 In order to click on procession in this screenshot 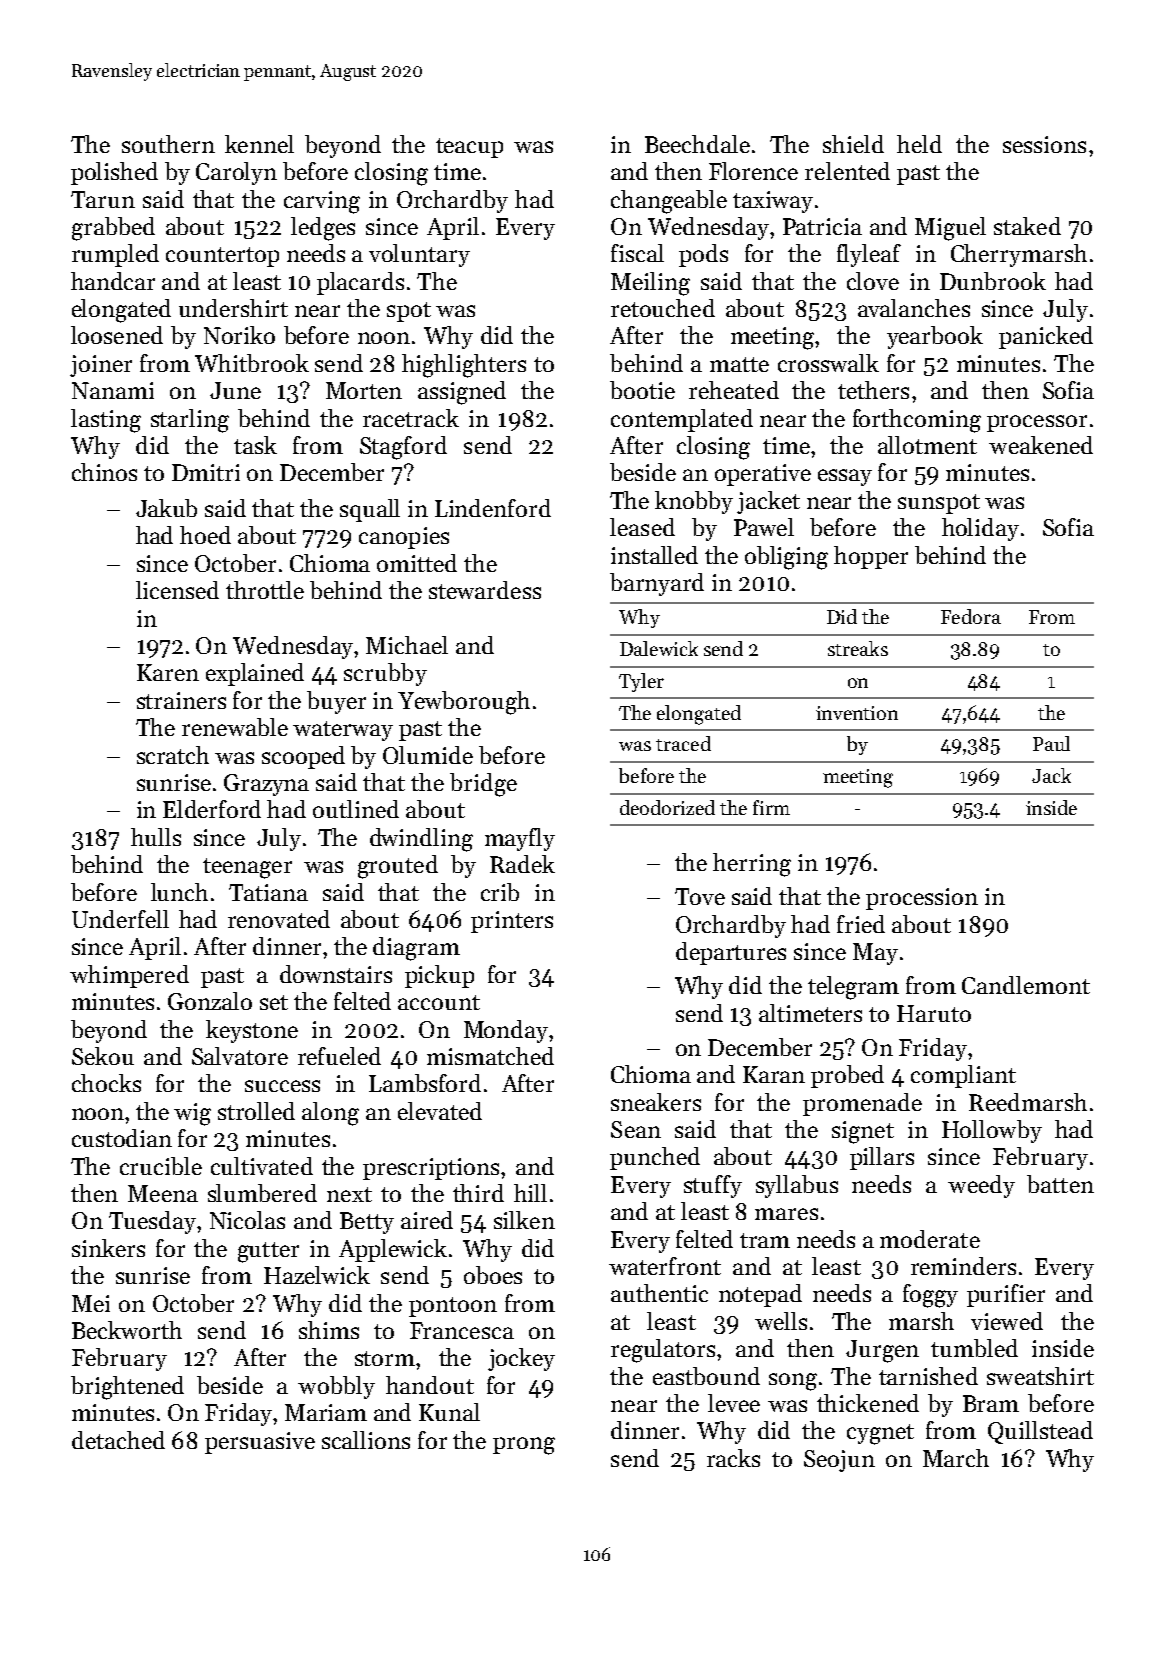, I will do `click(922, 899)`.
